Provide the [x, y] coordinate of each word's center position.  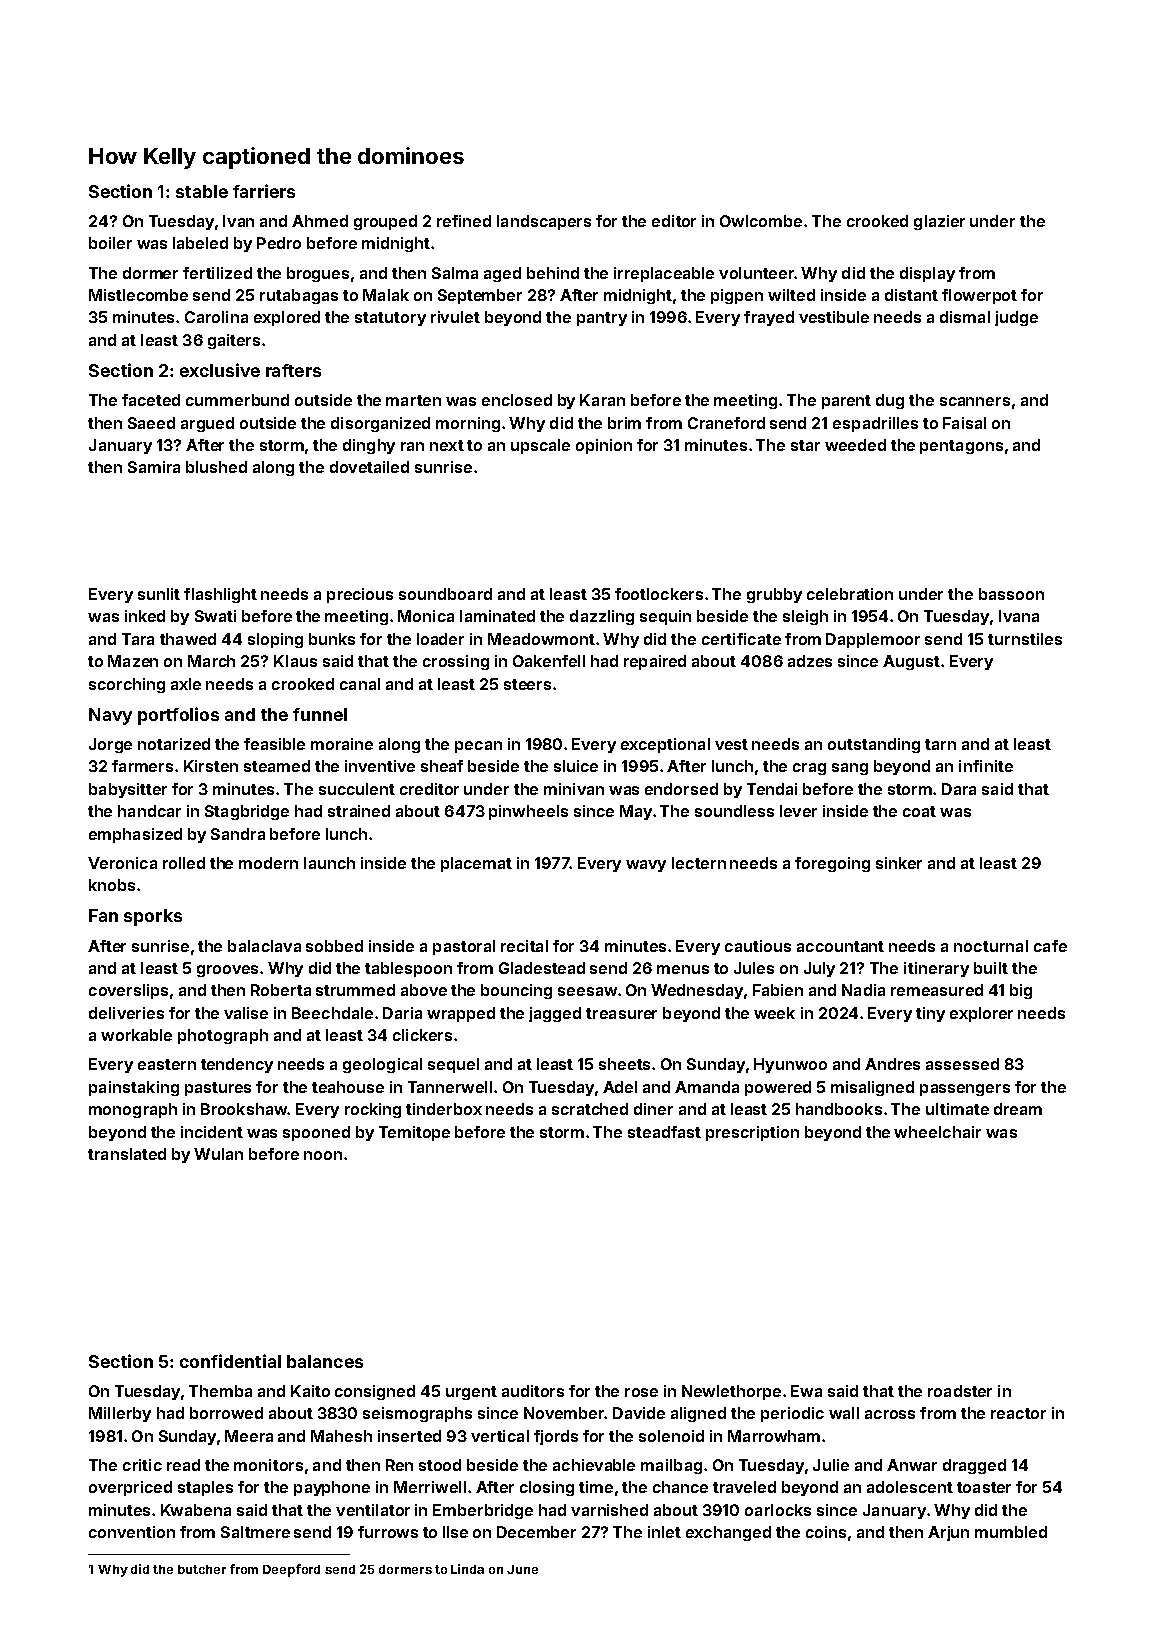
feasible [274, 744]
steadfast [664, 1132]
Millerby [120, 1414]
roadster [960, 1391]
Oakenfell [549, 661]
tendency [237, 1065]
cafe [1050, 946]
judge [1016, 318]
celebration [850, 594]
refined [464, 221]
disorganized [380, 424]
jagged [555, 1014]
